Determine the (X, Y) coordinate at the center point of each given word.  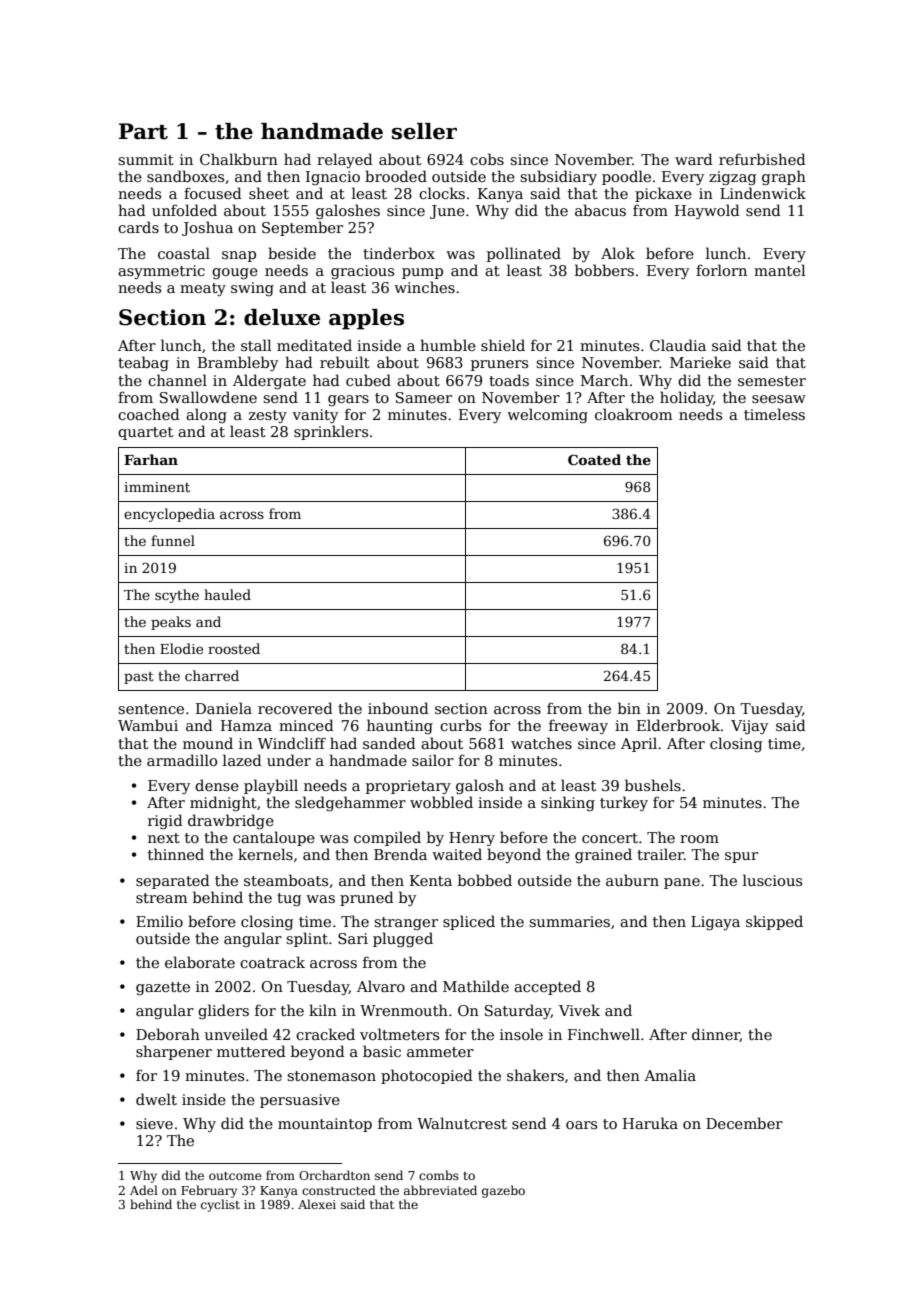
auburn (632, 880)
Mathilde (476, 986)
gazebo (503, 1191)
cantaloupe (274, 838)
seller (424, 131)
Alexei (317, 1204)
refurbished (762, 159)
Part (143, 131)
